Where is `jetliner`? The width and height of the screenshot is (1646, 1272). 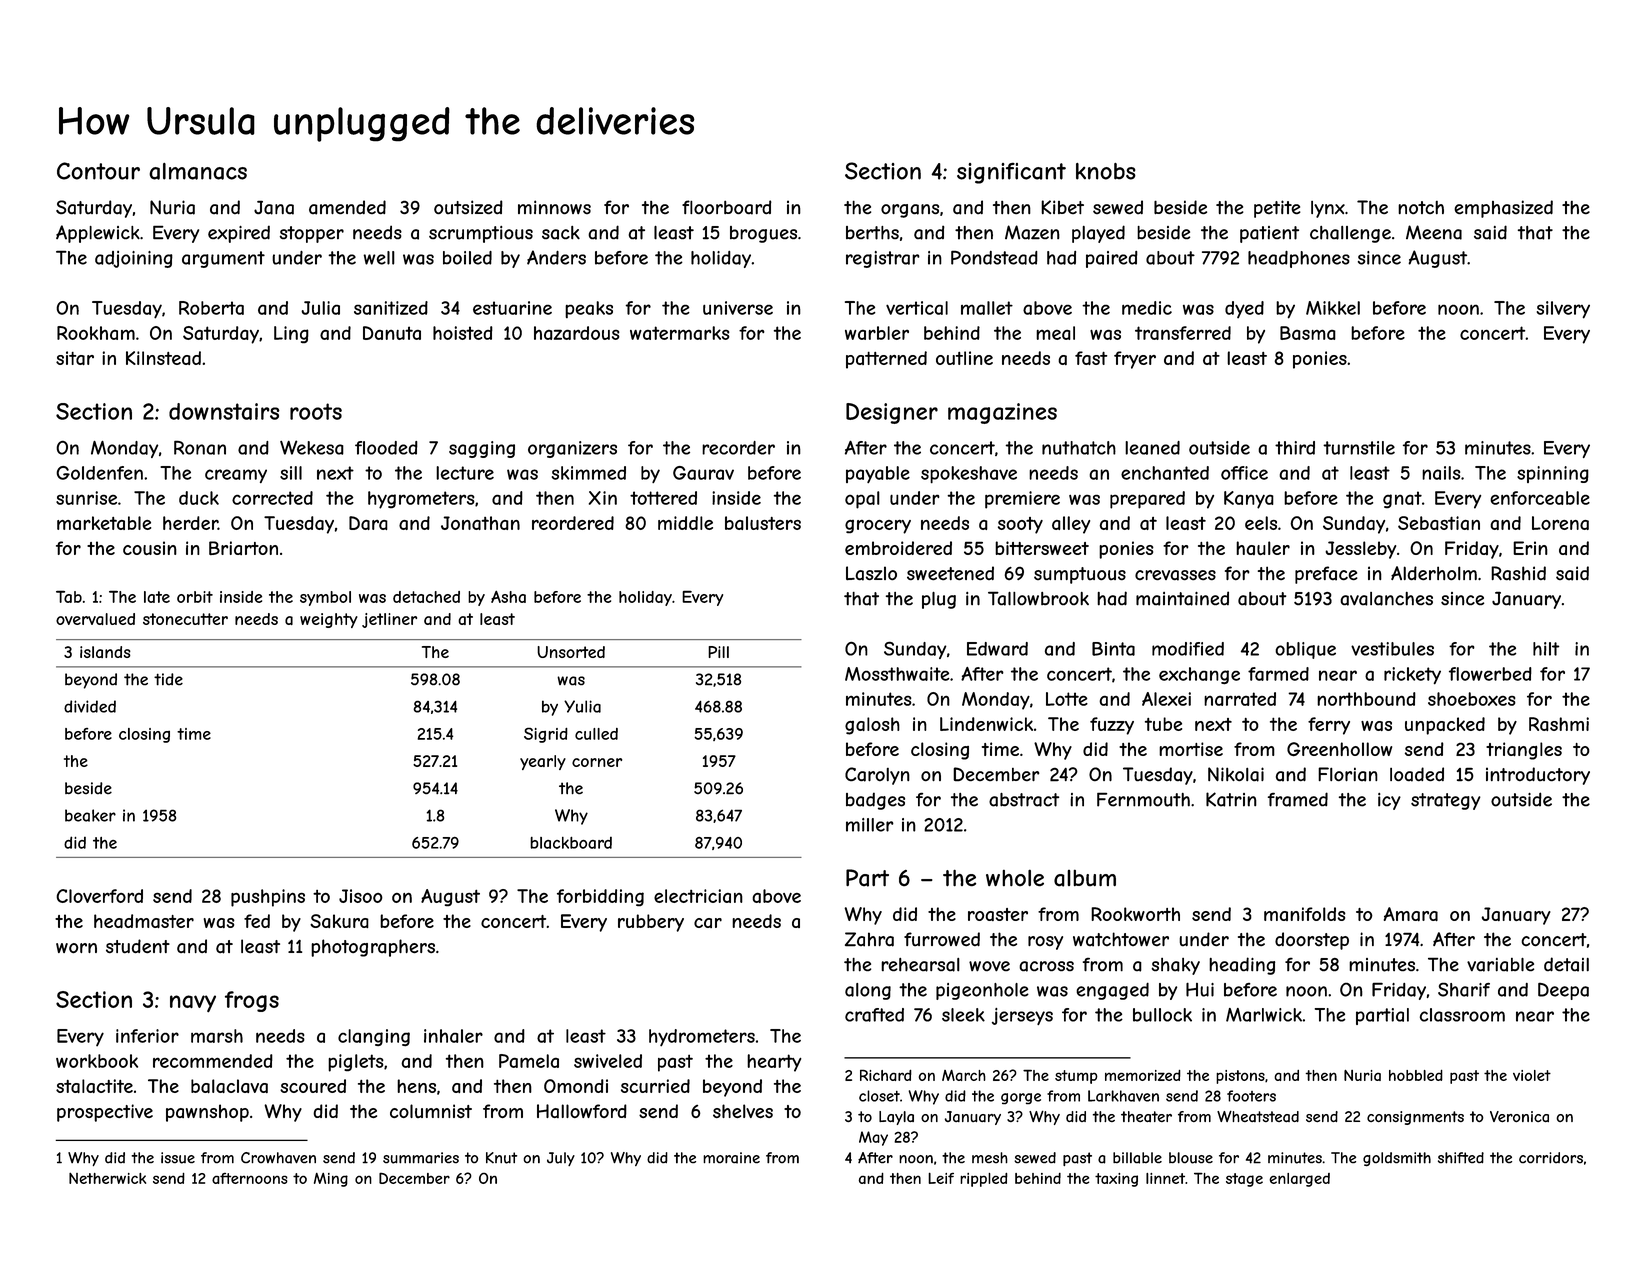
jetliner is located at coordinates (389, 620).
